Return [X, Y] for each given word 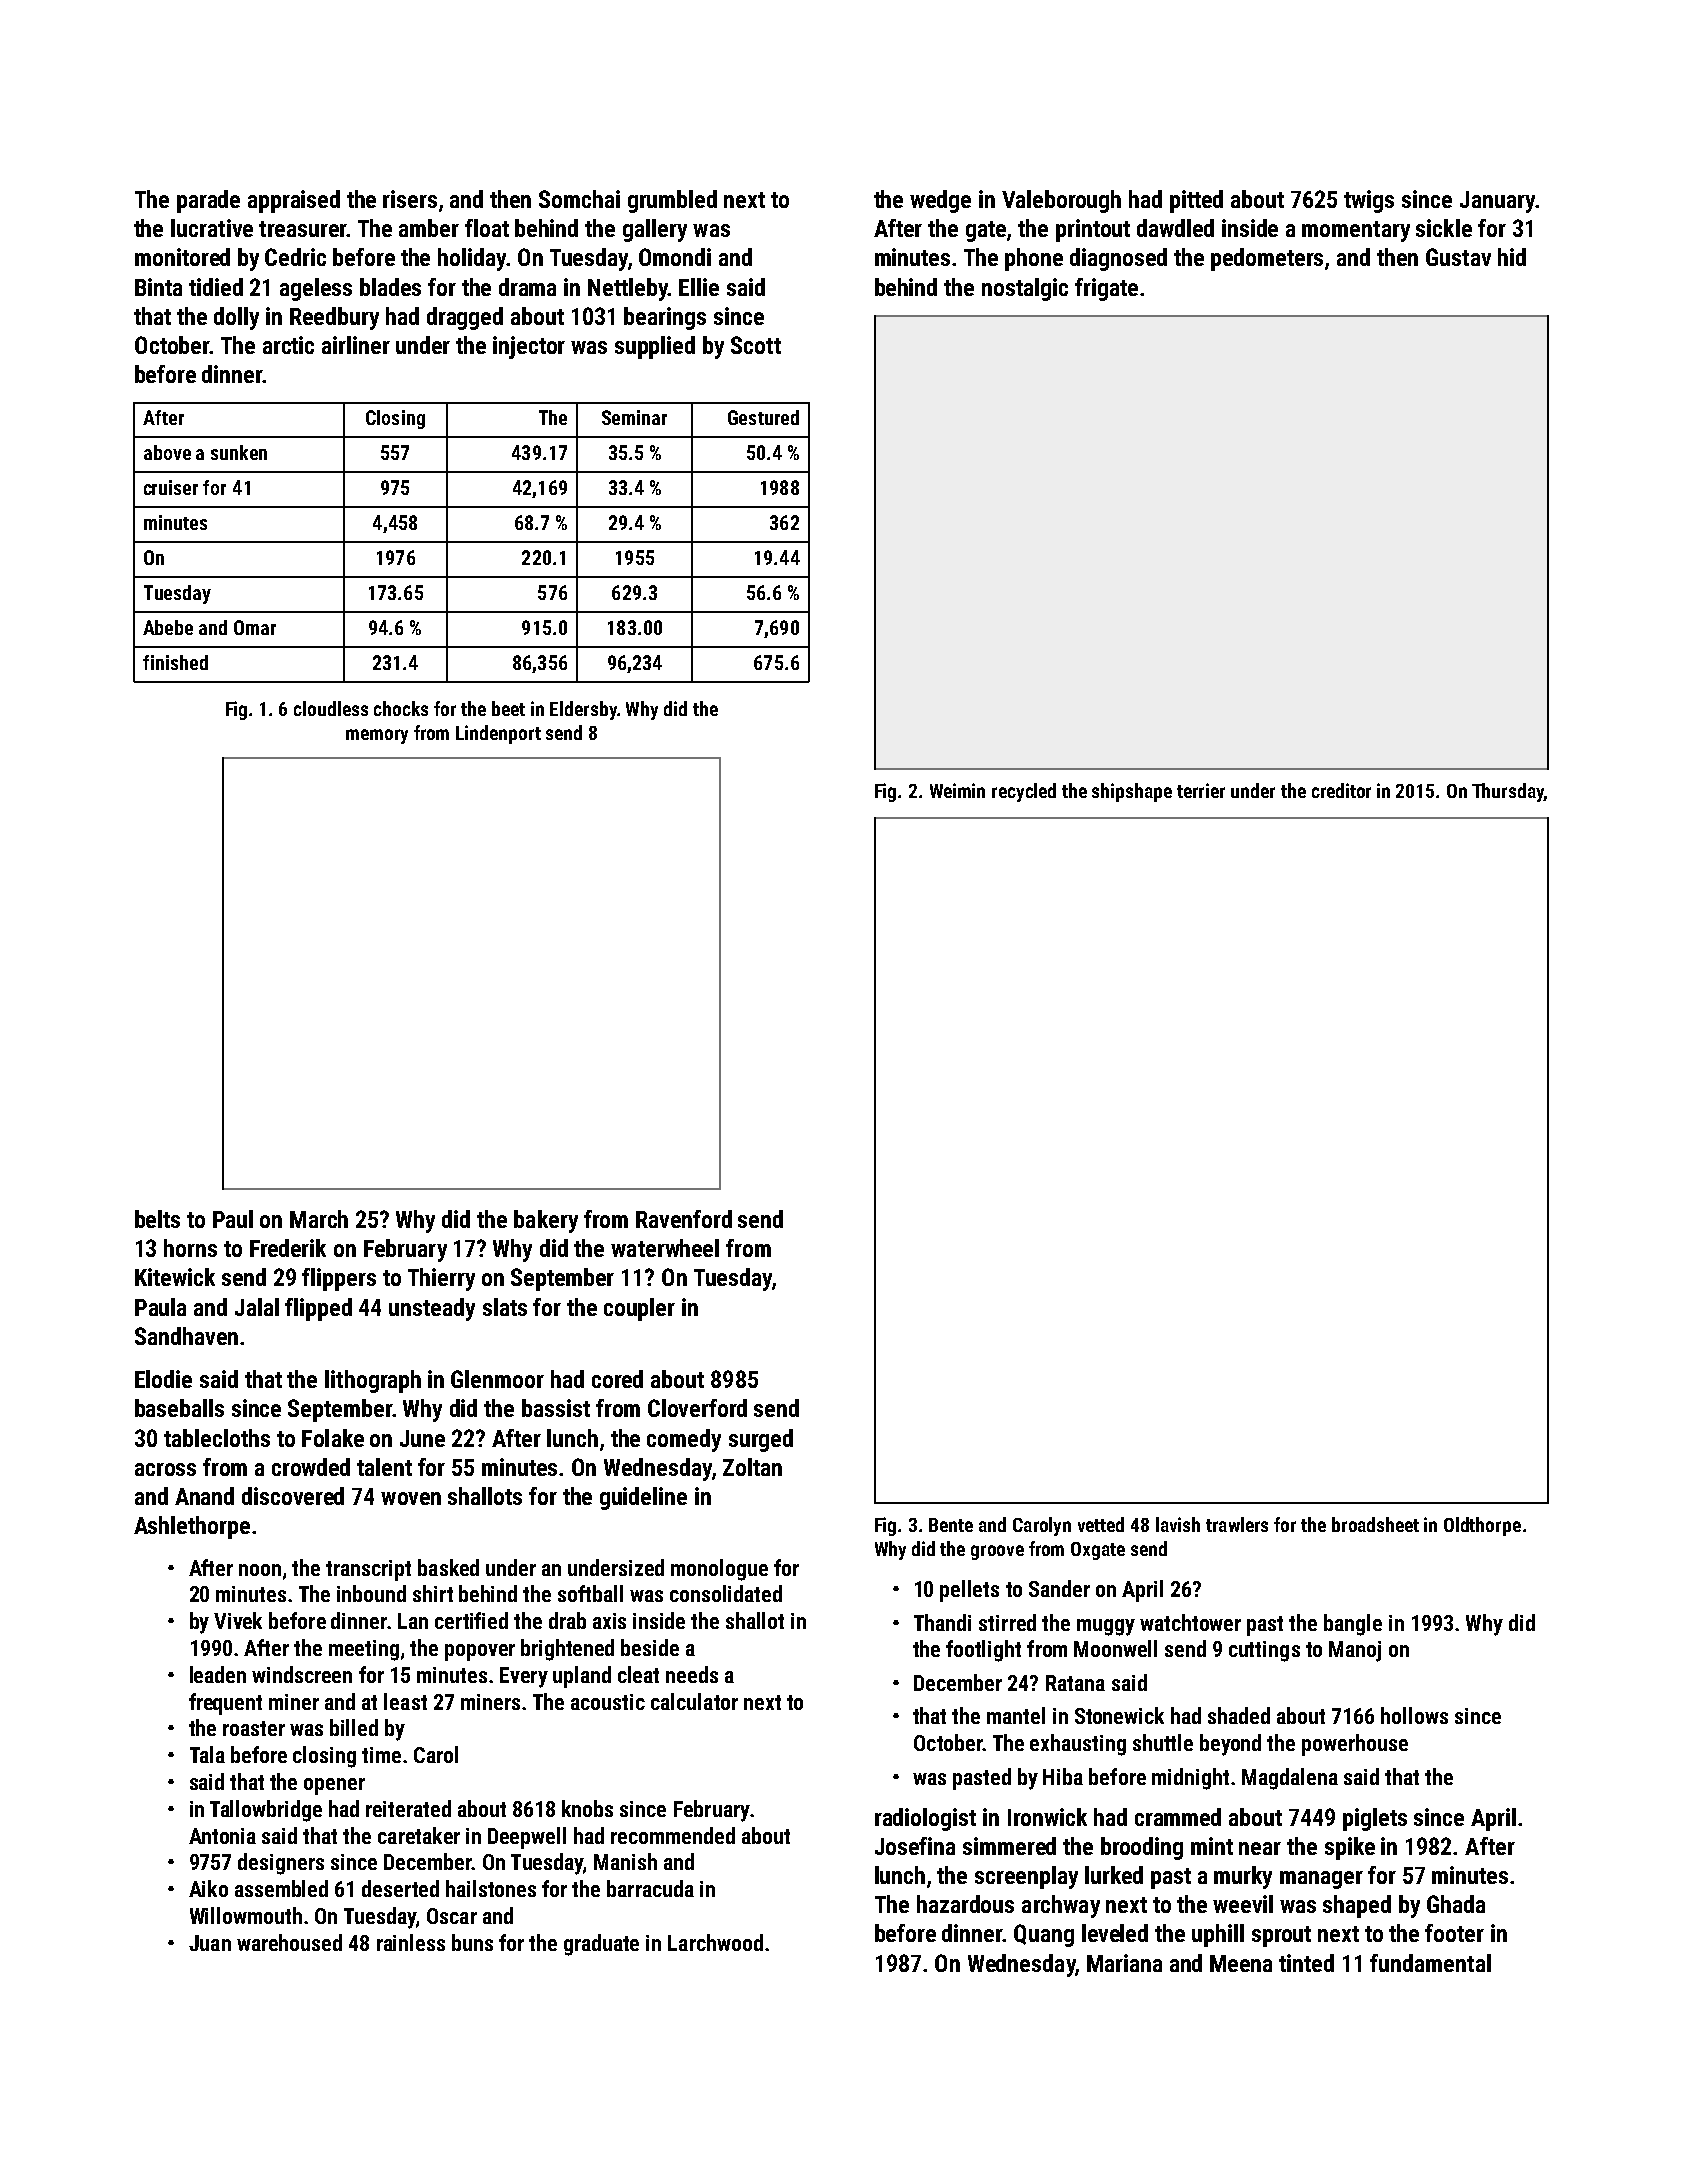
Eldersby [583, 710]
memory [377, 736]
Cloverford [697, 1408]
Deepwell [527, 1838]
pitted [1196, 201]
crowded [311, 1467]
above [167, 452]
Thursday [1508, 792]
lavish [1178, 1524]
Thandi [942, 1622]
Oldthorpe [1482, 1526]
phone [1034, 259]
